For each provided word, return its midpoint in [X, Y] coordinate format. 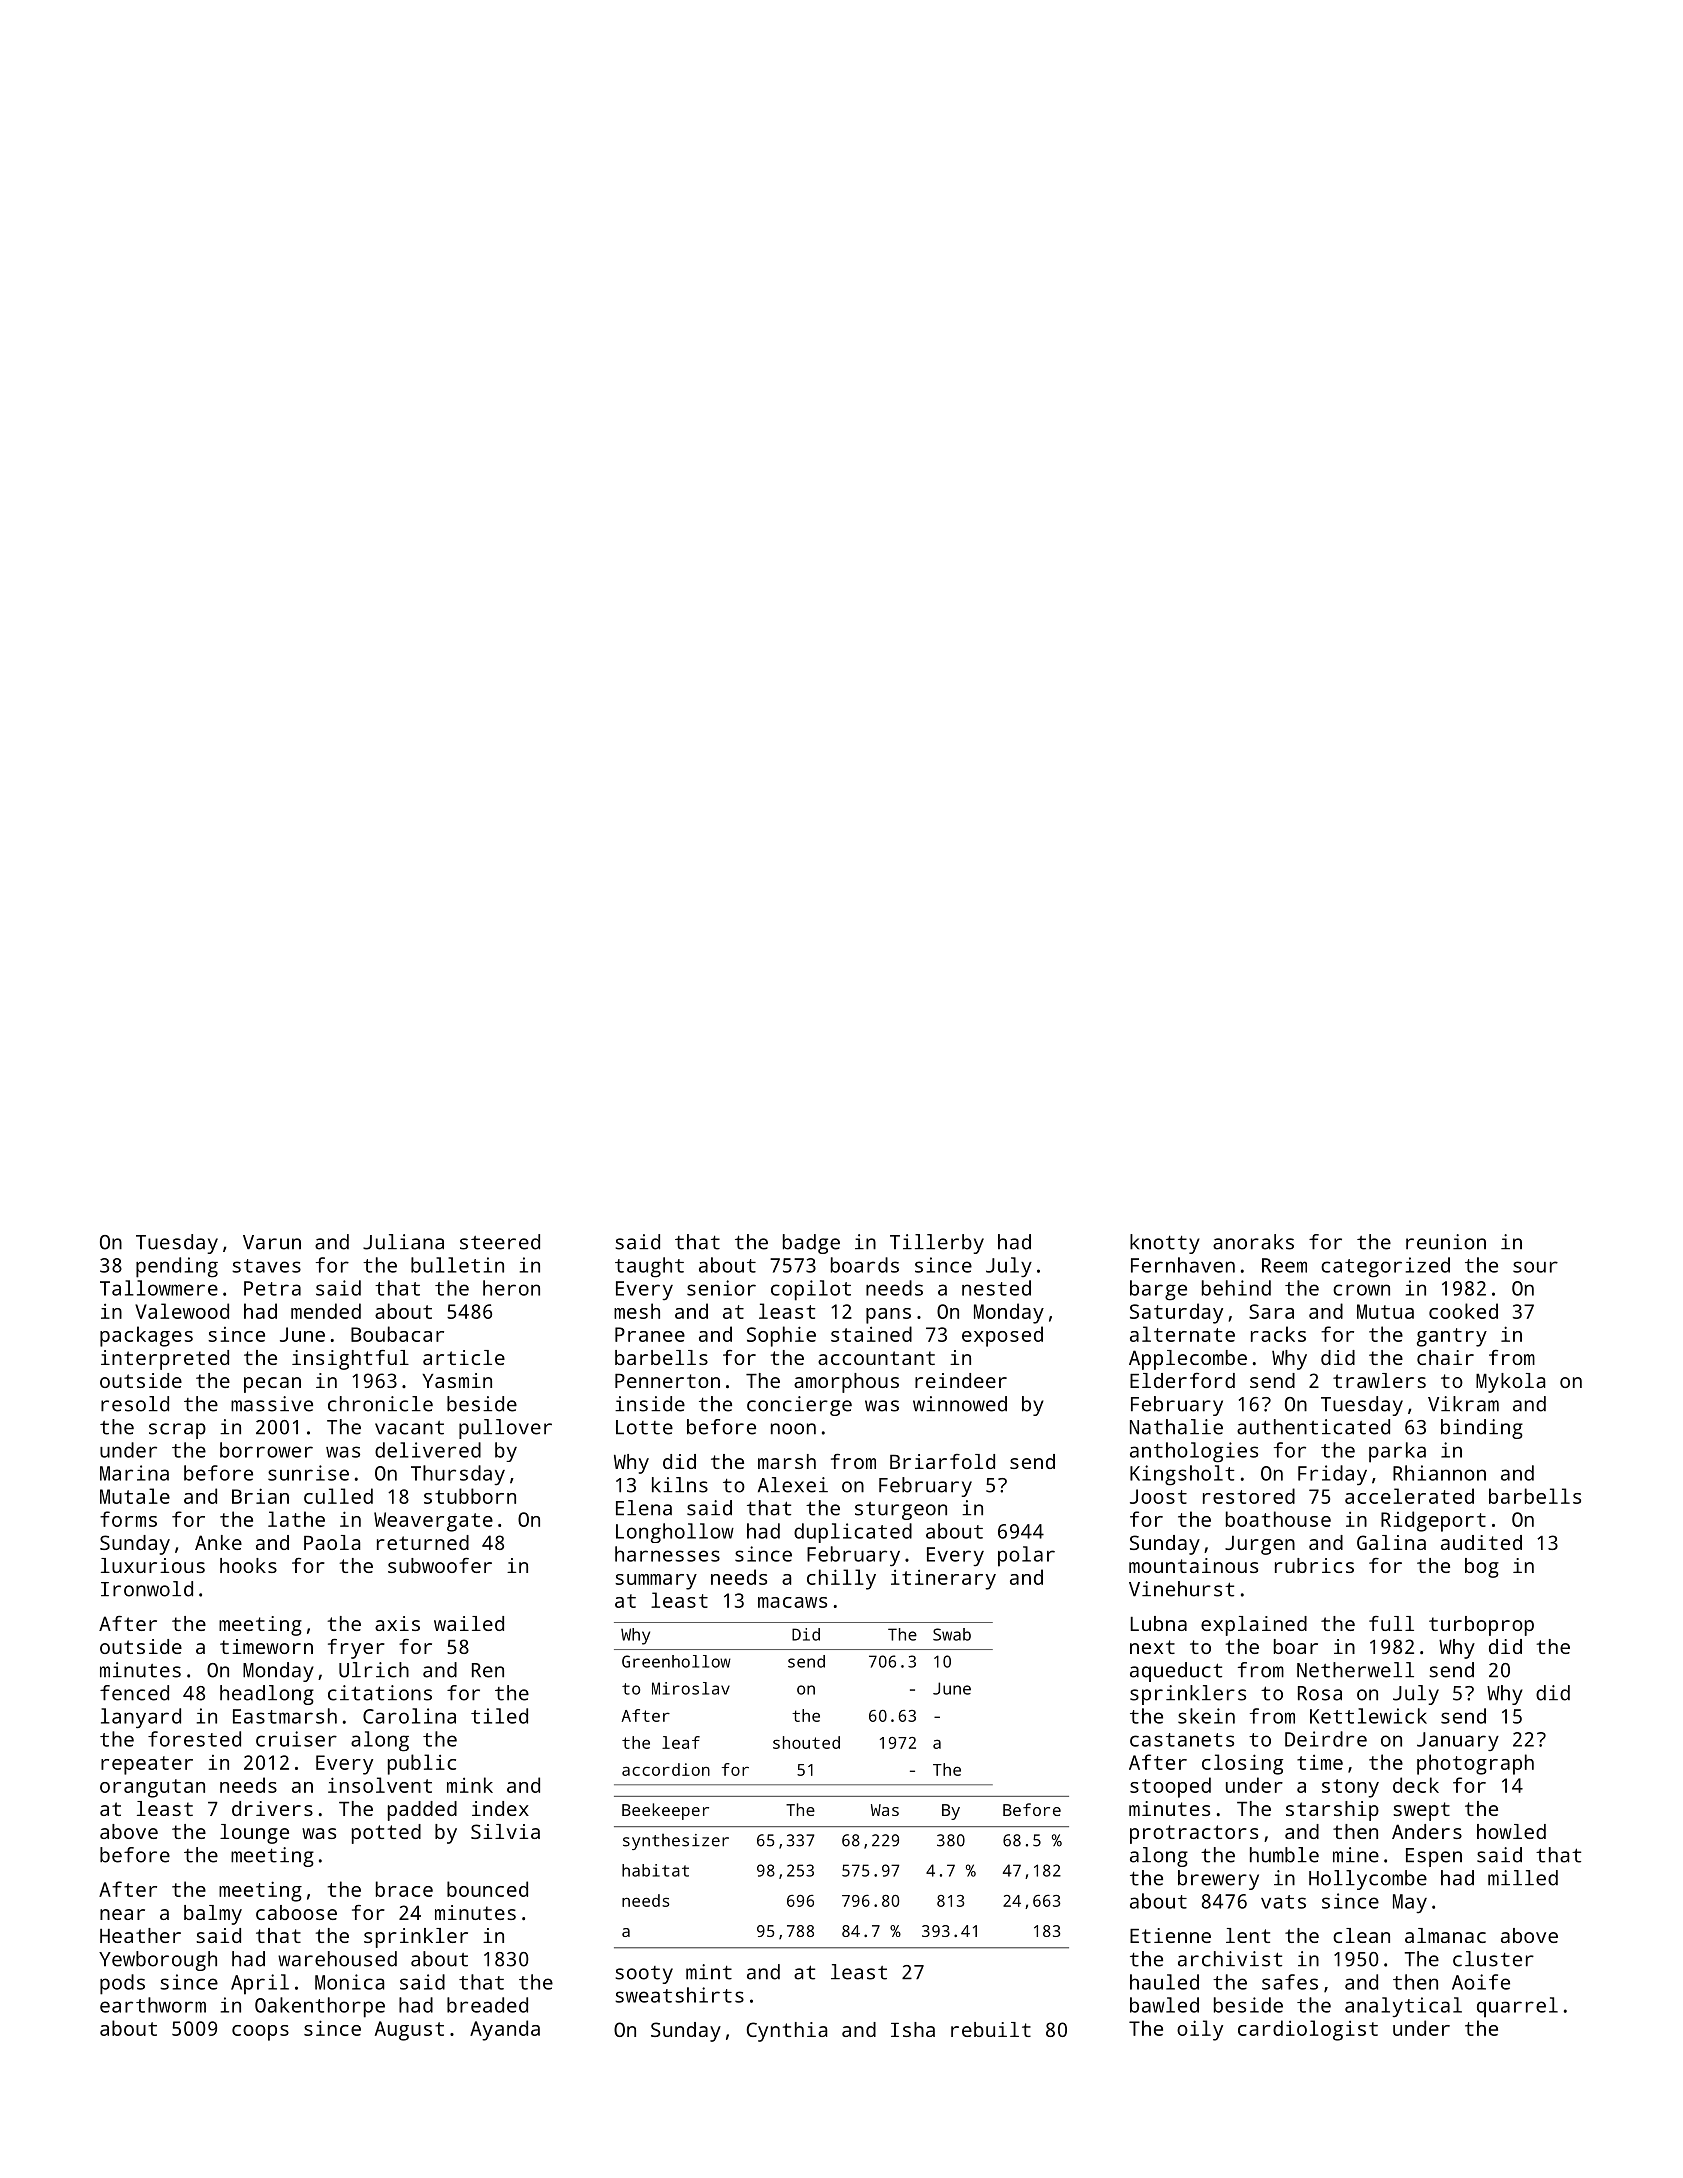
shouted [806, 1742]
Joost [1158, 1496]
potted [386, 1834]
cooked [1463, 1311]
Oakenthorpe [320, 2007]
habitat [655, 1870]
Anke [218, 1542]
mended [326, 1311]
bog [1482, 1568]
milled [1523, 1878]
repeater [147, 1765]
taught [649, 1267]
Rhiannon [1439, 1473]
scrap [177, 1431]
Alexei [793, 1485]
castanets [1182, 1740]
